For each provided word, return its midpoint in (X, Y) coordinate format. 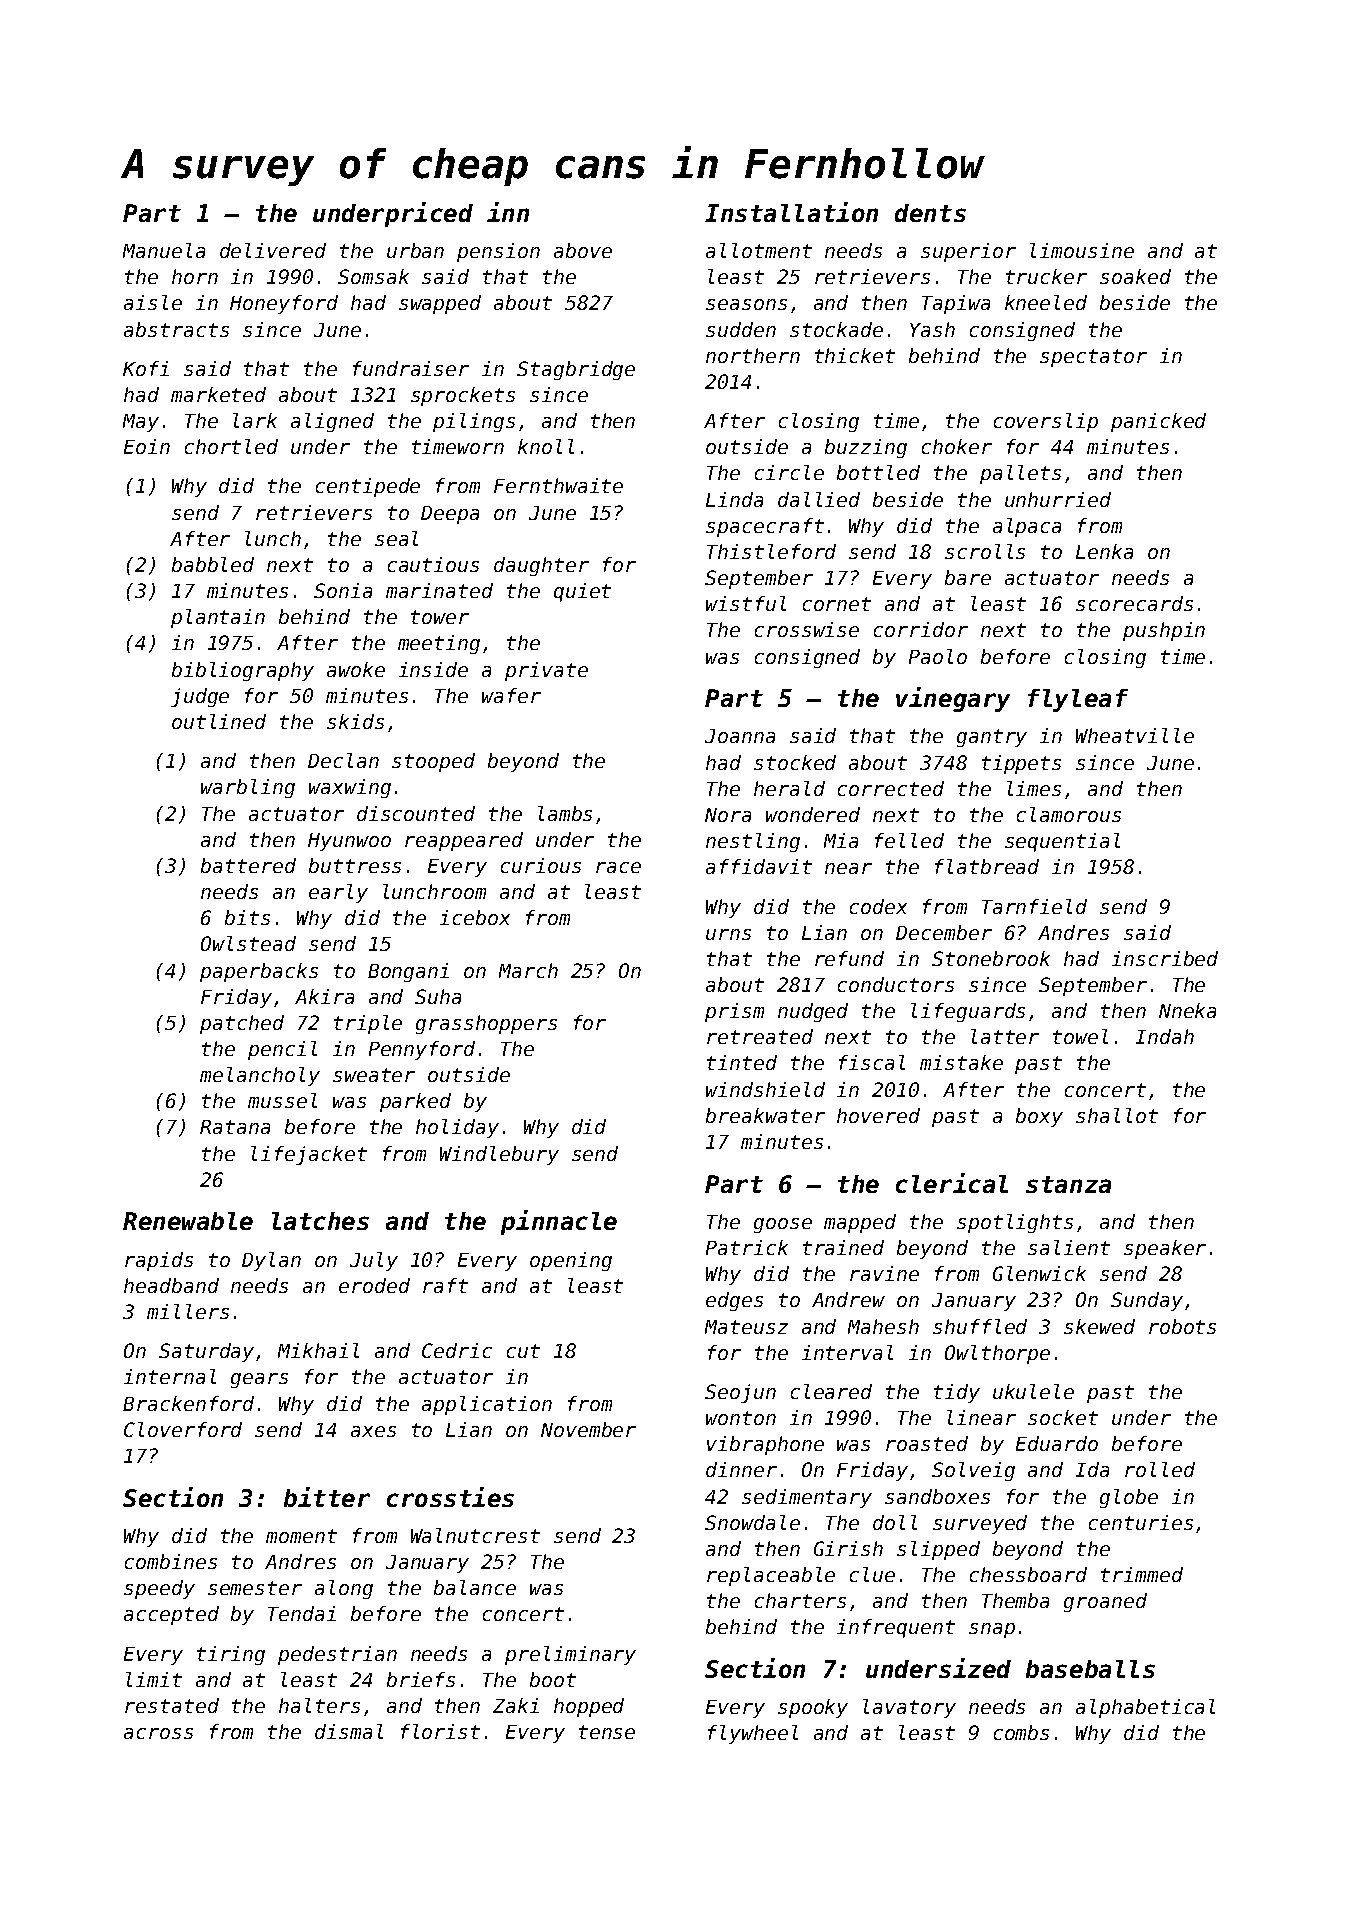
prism (734, 1012)
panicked (1158, 422)
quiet (582, 592)
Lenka (1104, 551)
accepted (171, 1615)
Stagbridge (576, 370)
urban (415, 250)
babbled (213, 564)
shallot (1117, 1115)
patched (242, 1024)
